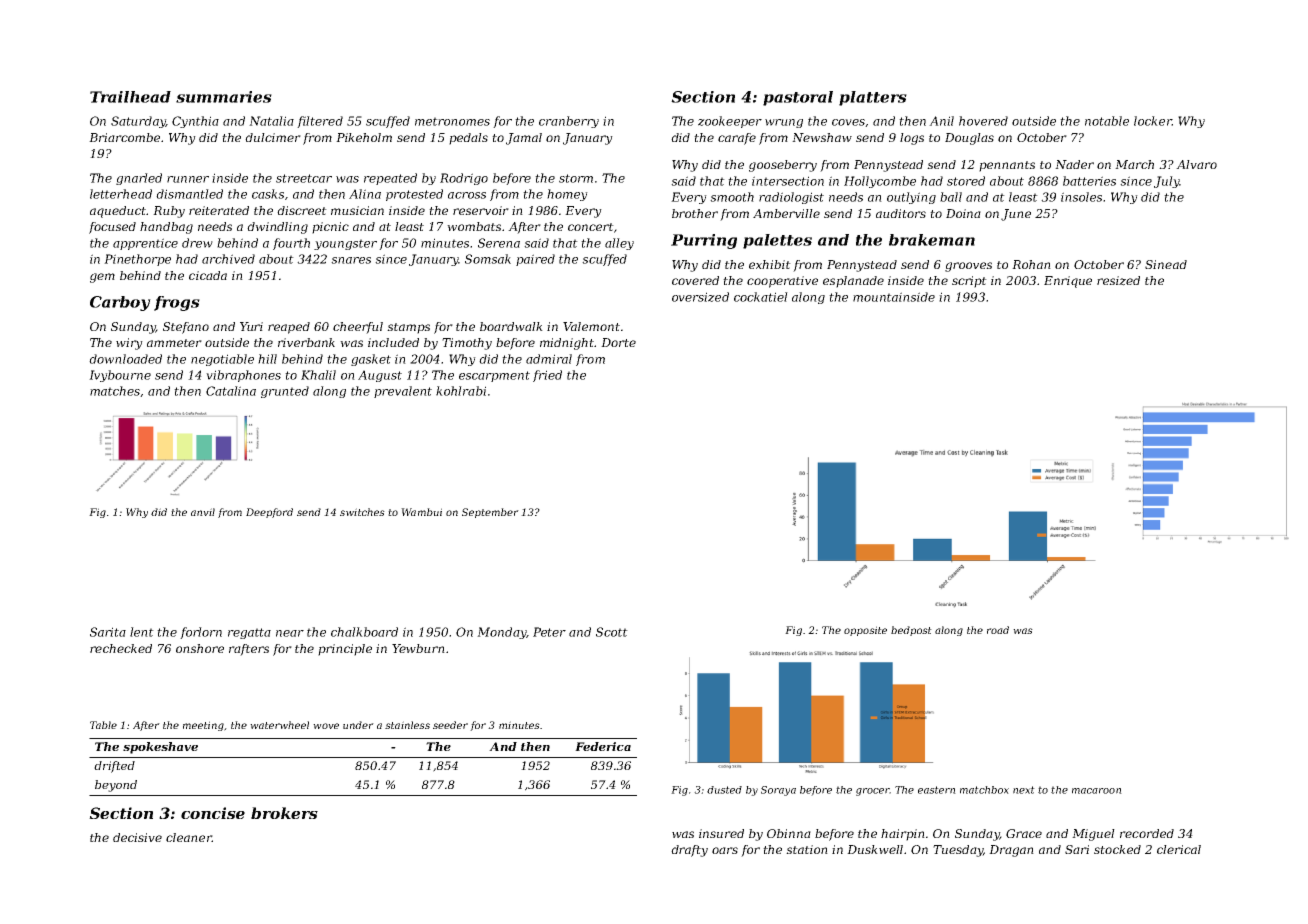 The image size is (1308, 924). Describe the element at coordinates (115, 391) in the screenshot. I see `matches` at that location.
